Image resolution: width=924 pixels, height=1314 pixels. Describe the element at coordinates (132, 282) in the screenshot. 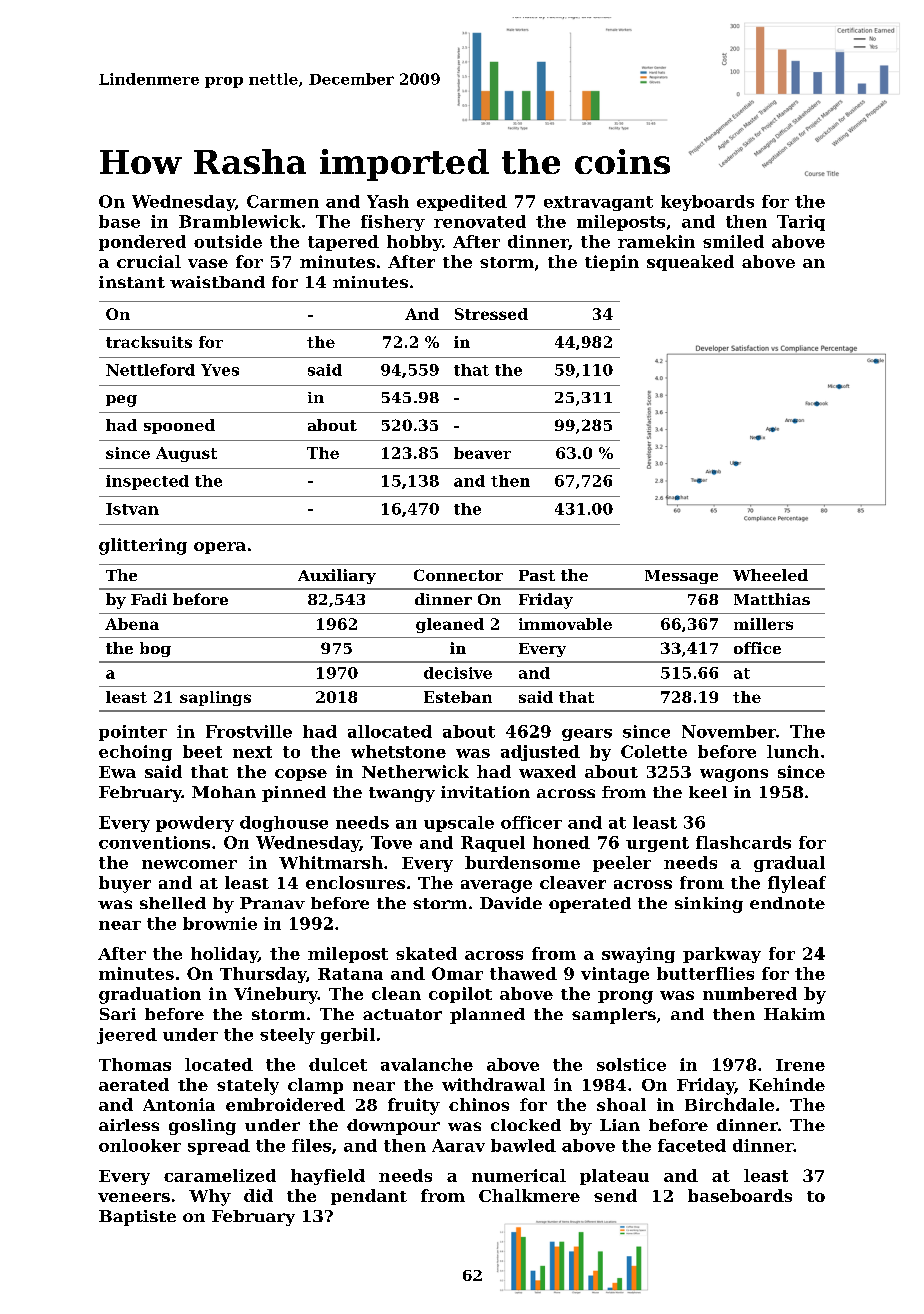

I see `instant` at that location.
